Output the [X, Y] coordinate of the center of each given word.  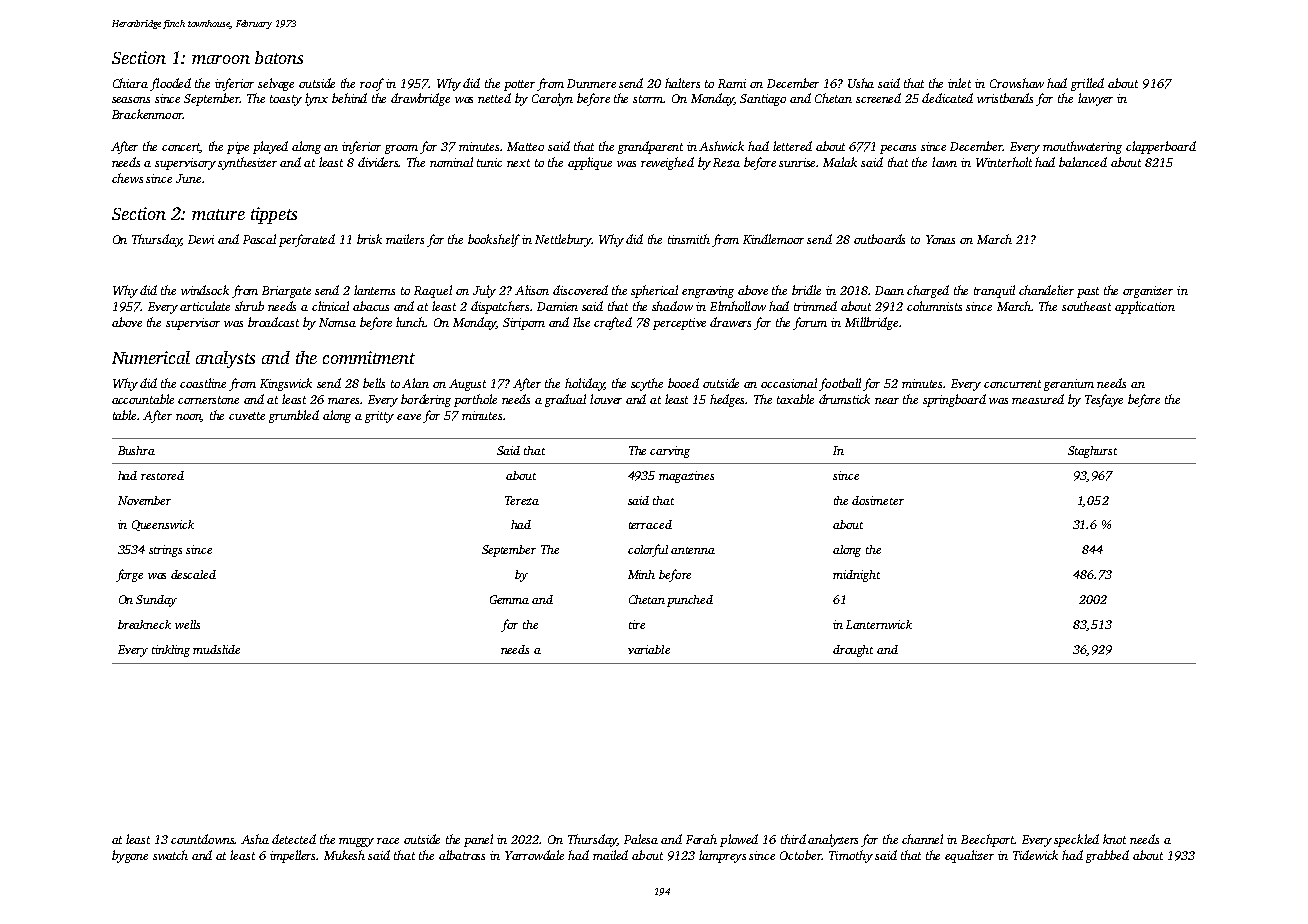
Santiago [763, 100]
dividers [378, 162]
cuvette [247, 416]
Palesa [641, 839]
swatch [170, 855]
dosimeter [878, 500]
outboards [879, 239]
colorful [648, 550]
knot [1114, 839]
